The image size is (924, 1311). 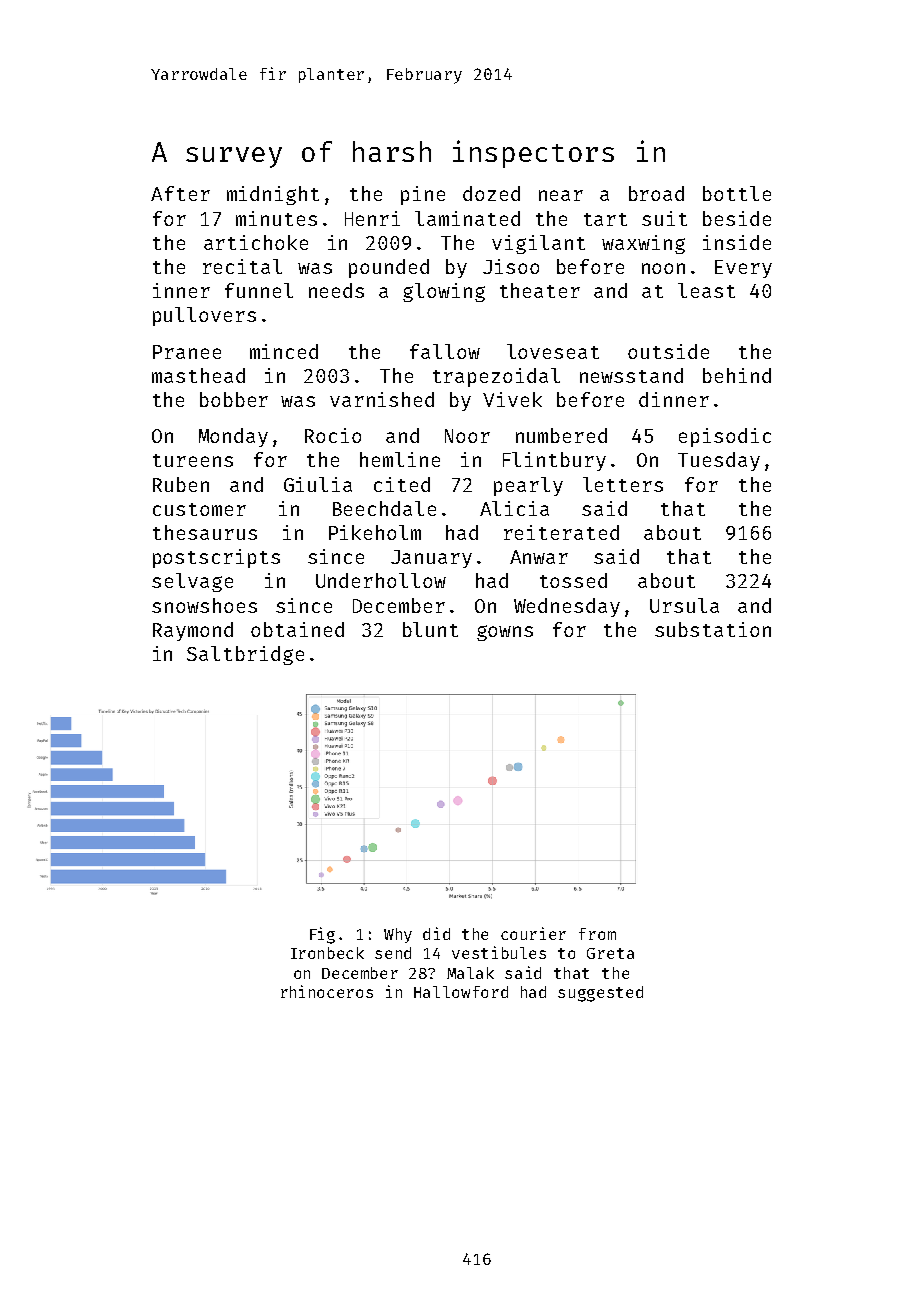 What do you see at coordinates (297, 629) in the screenshot?
I see `obtained` at bounding box center [297, 629].
